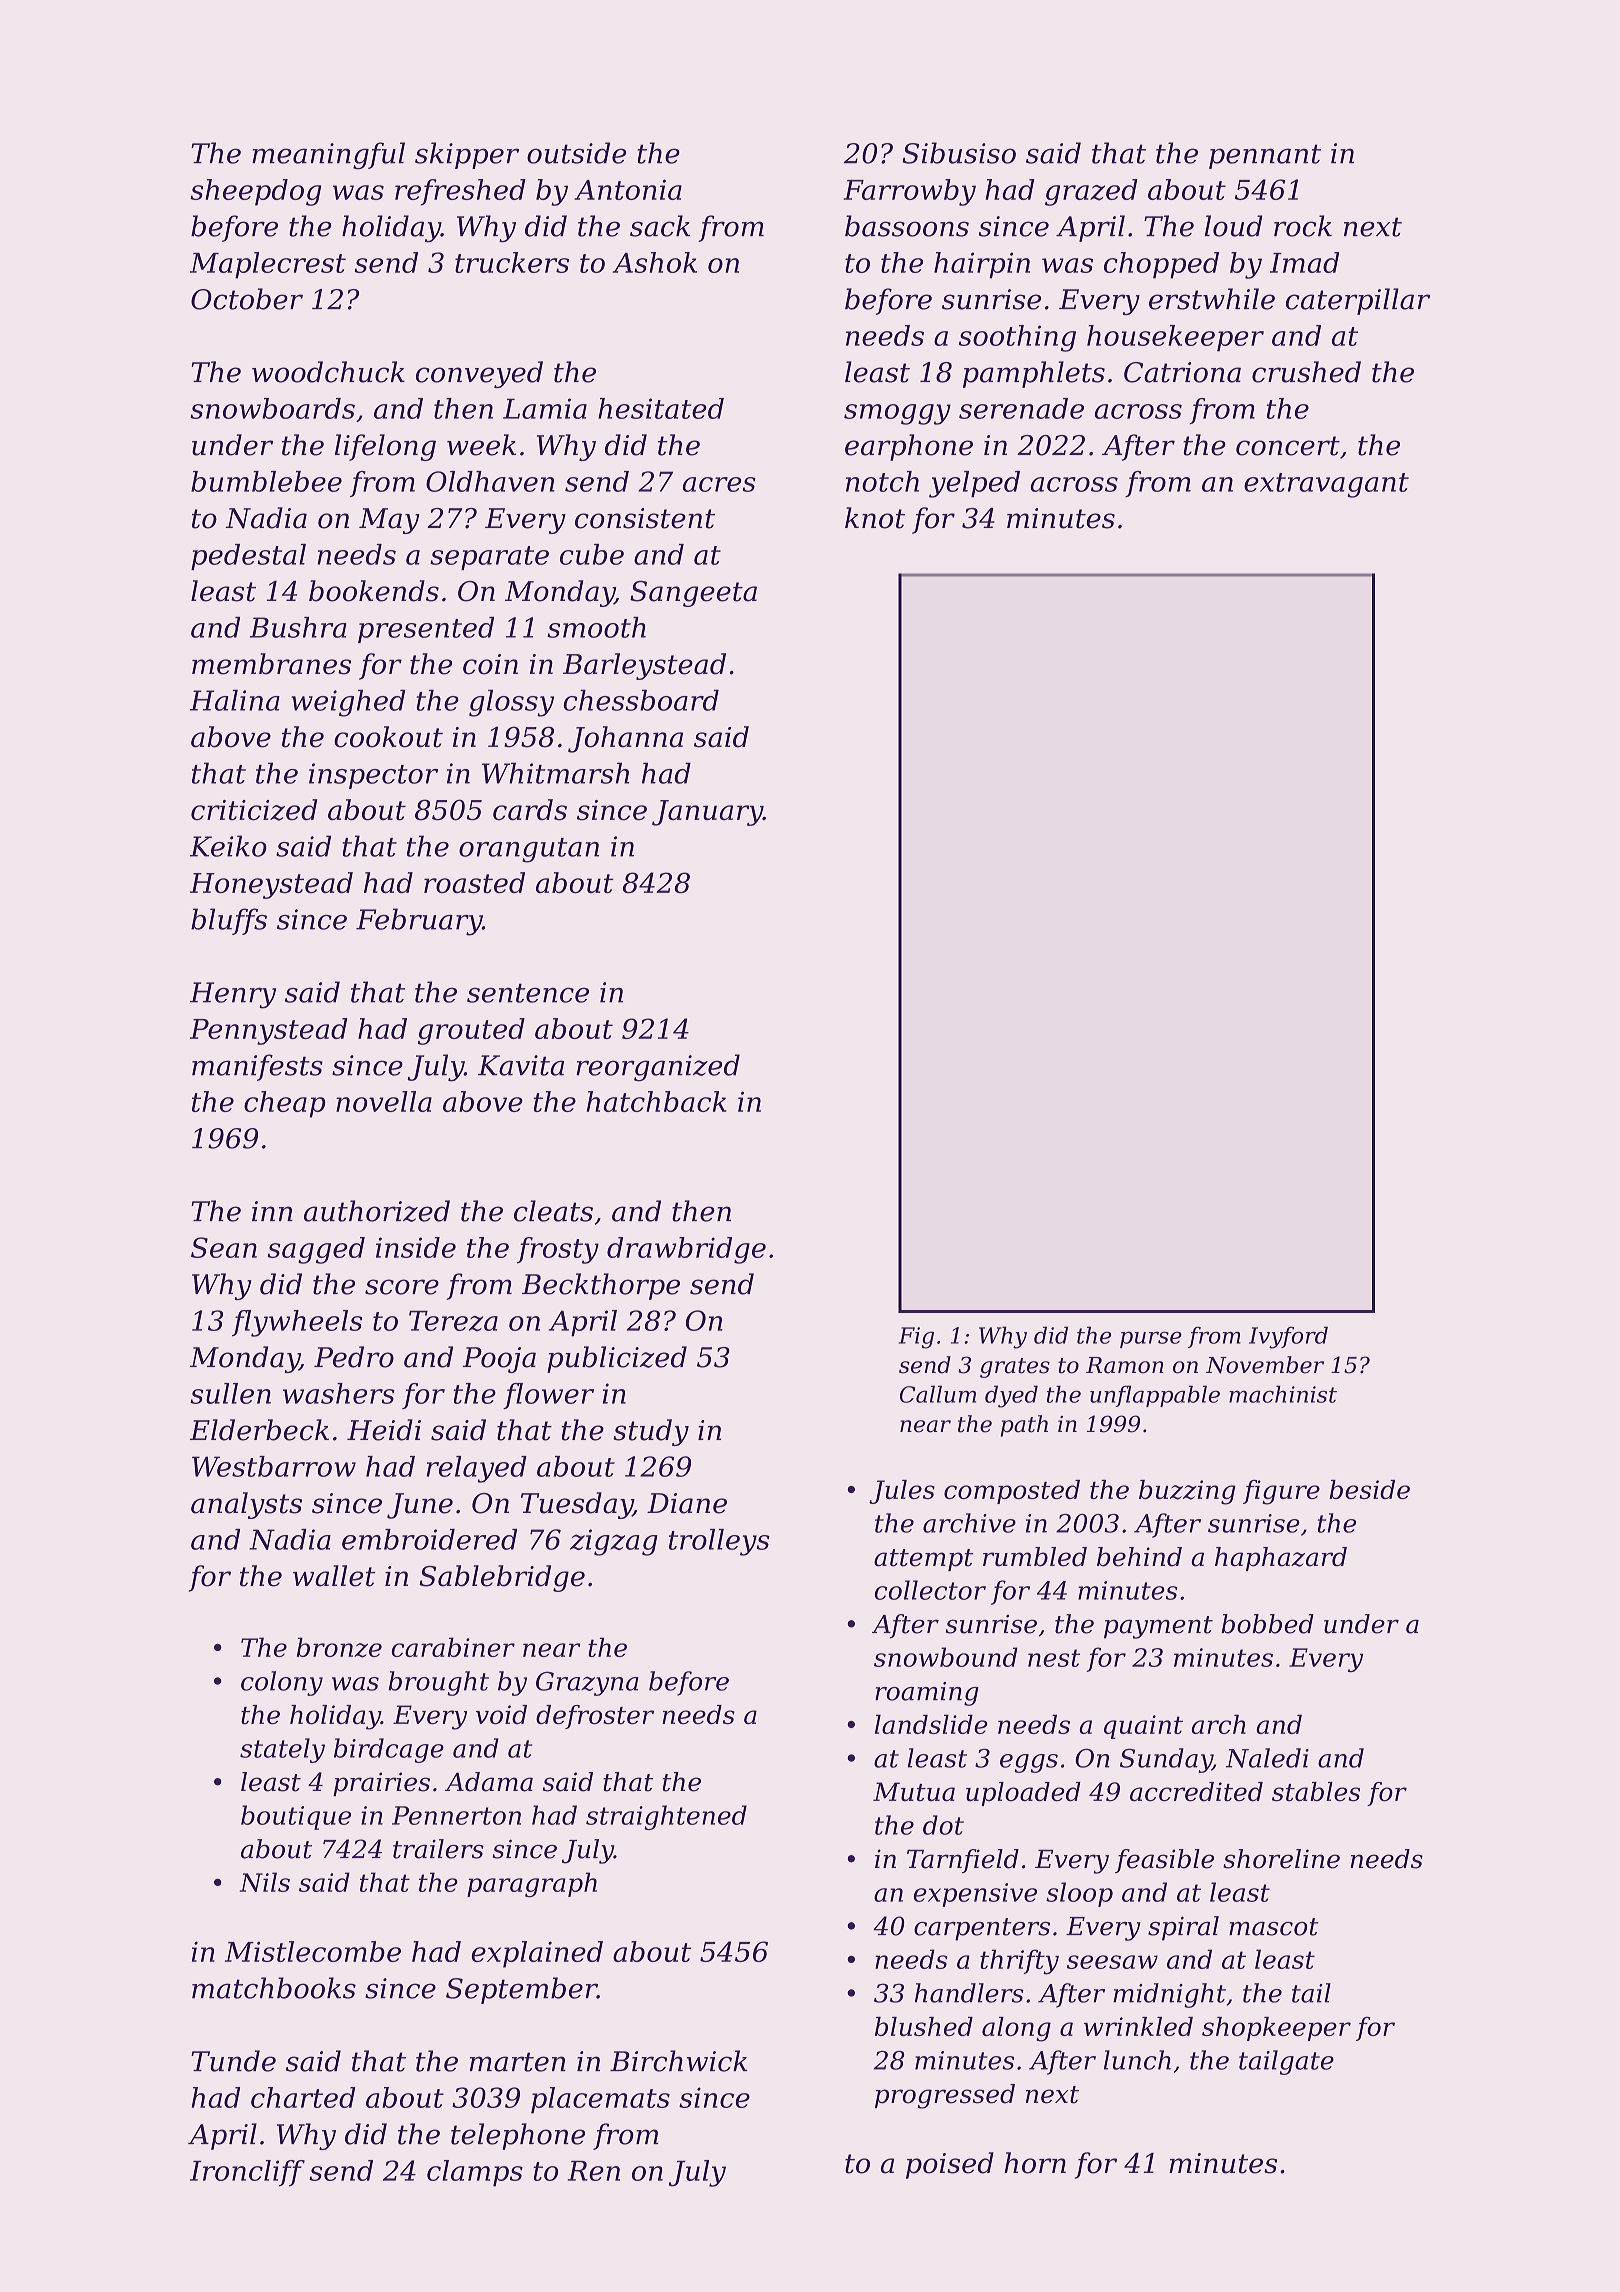 This screenshot has width=1620, height=2292. Describe the element at coordinates (914, 1791) in the screenshot. I see `Mutua` at that location.
